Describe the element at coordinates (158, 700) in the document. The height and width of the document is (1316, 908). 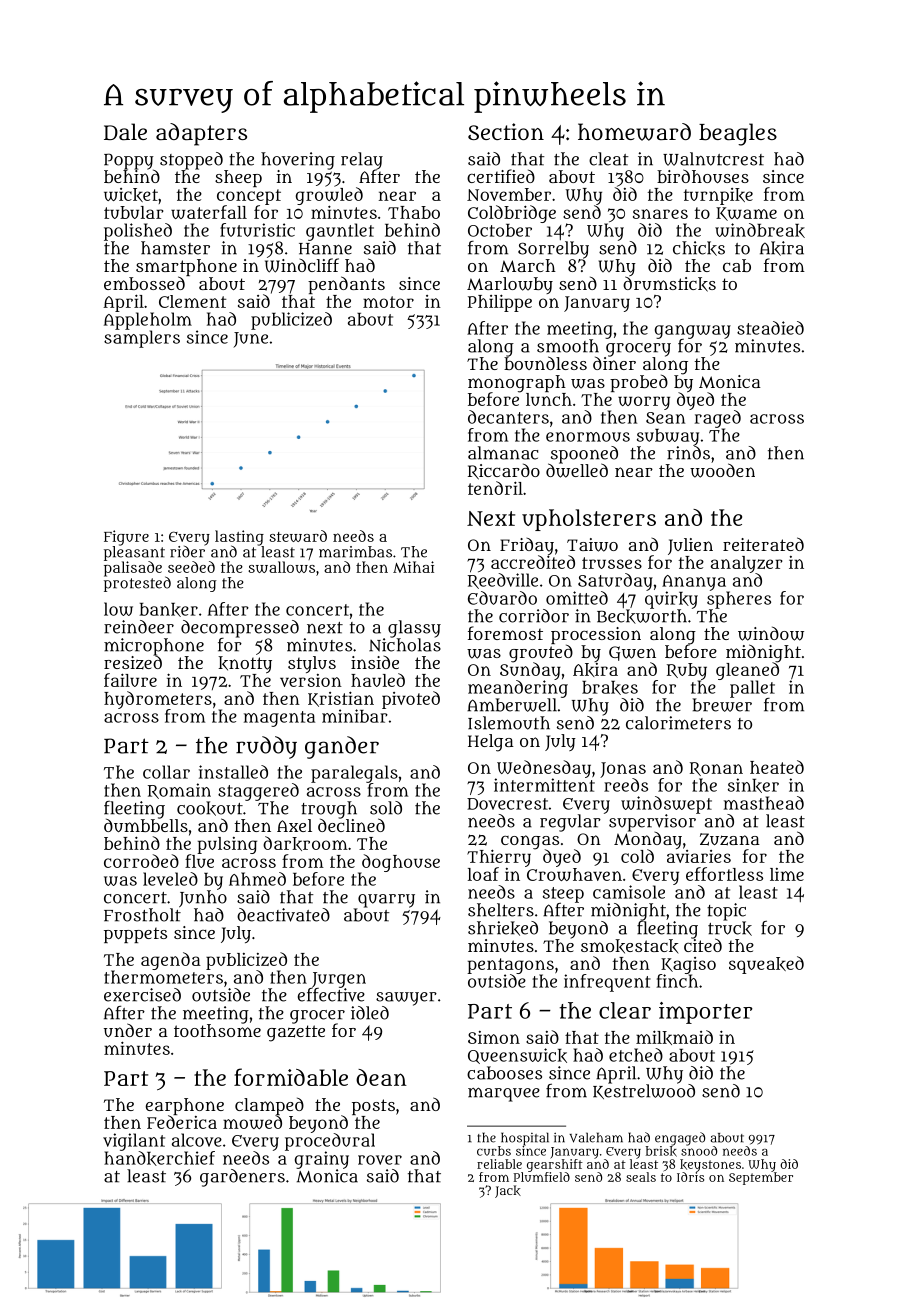
I see `hydrometers` at that location.
